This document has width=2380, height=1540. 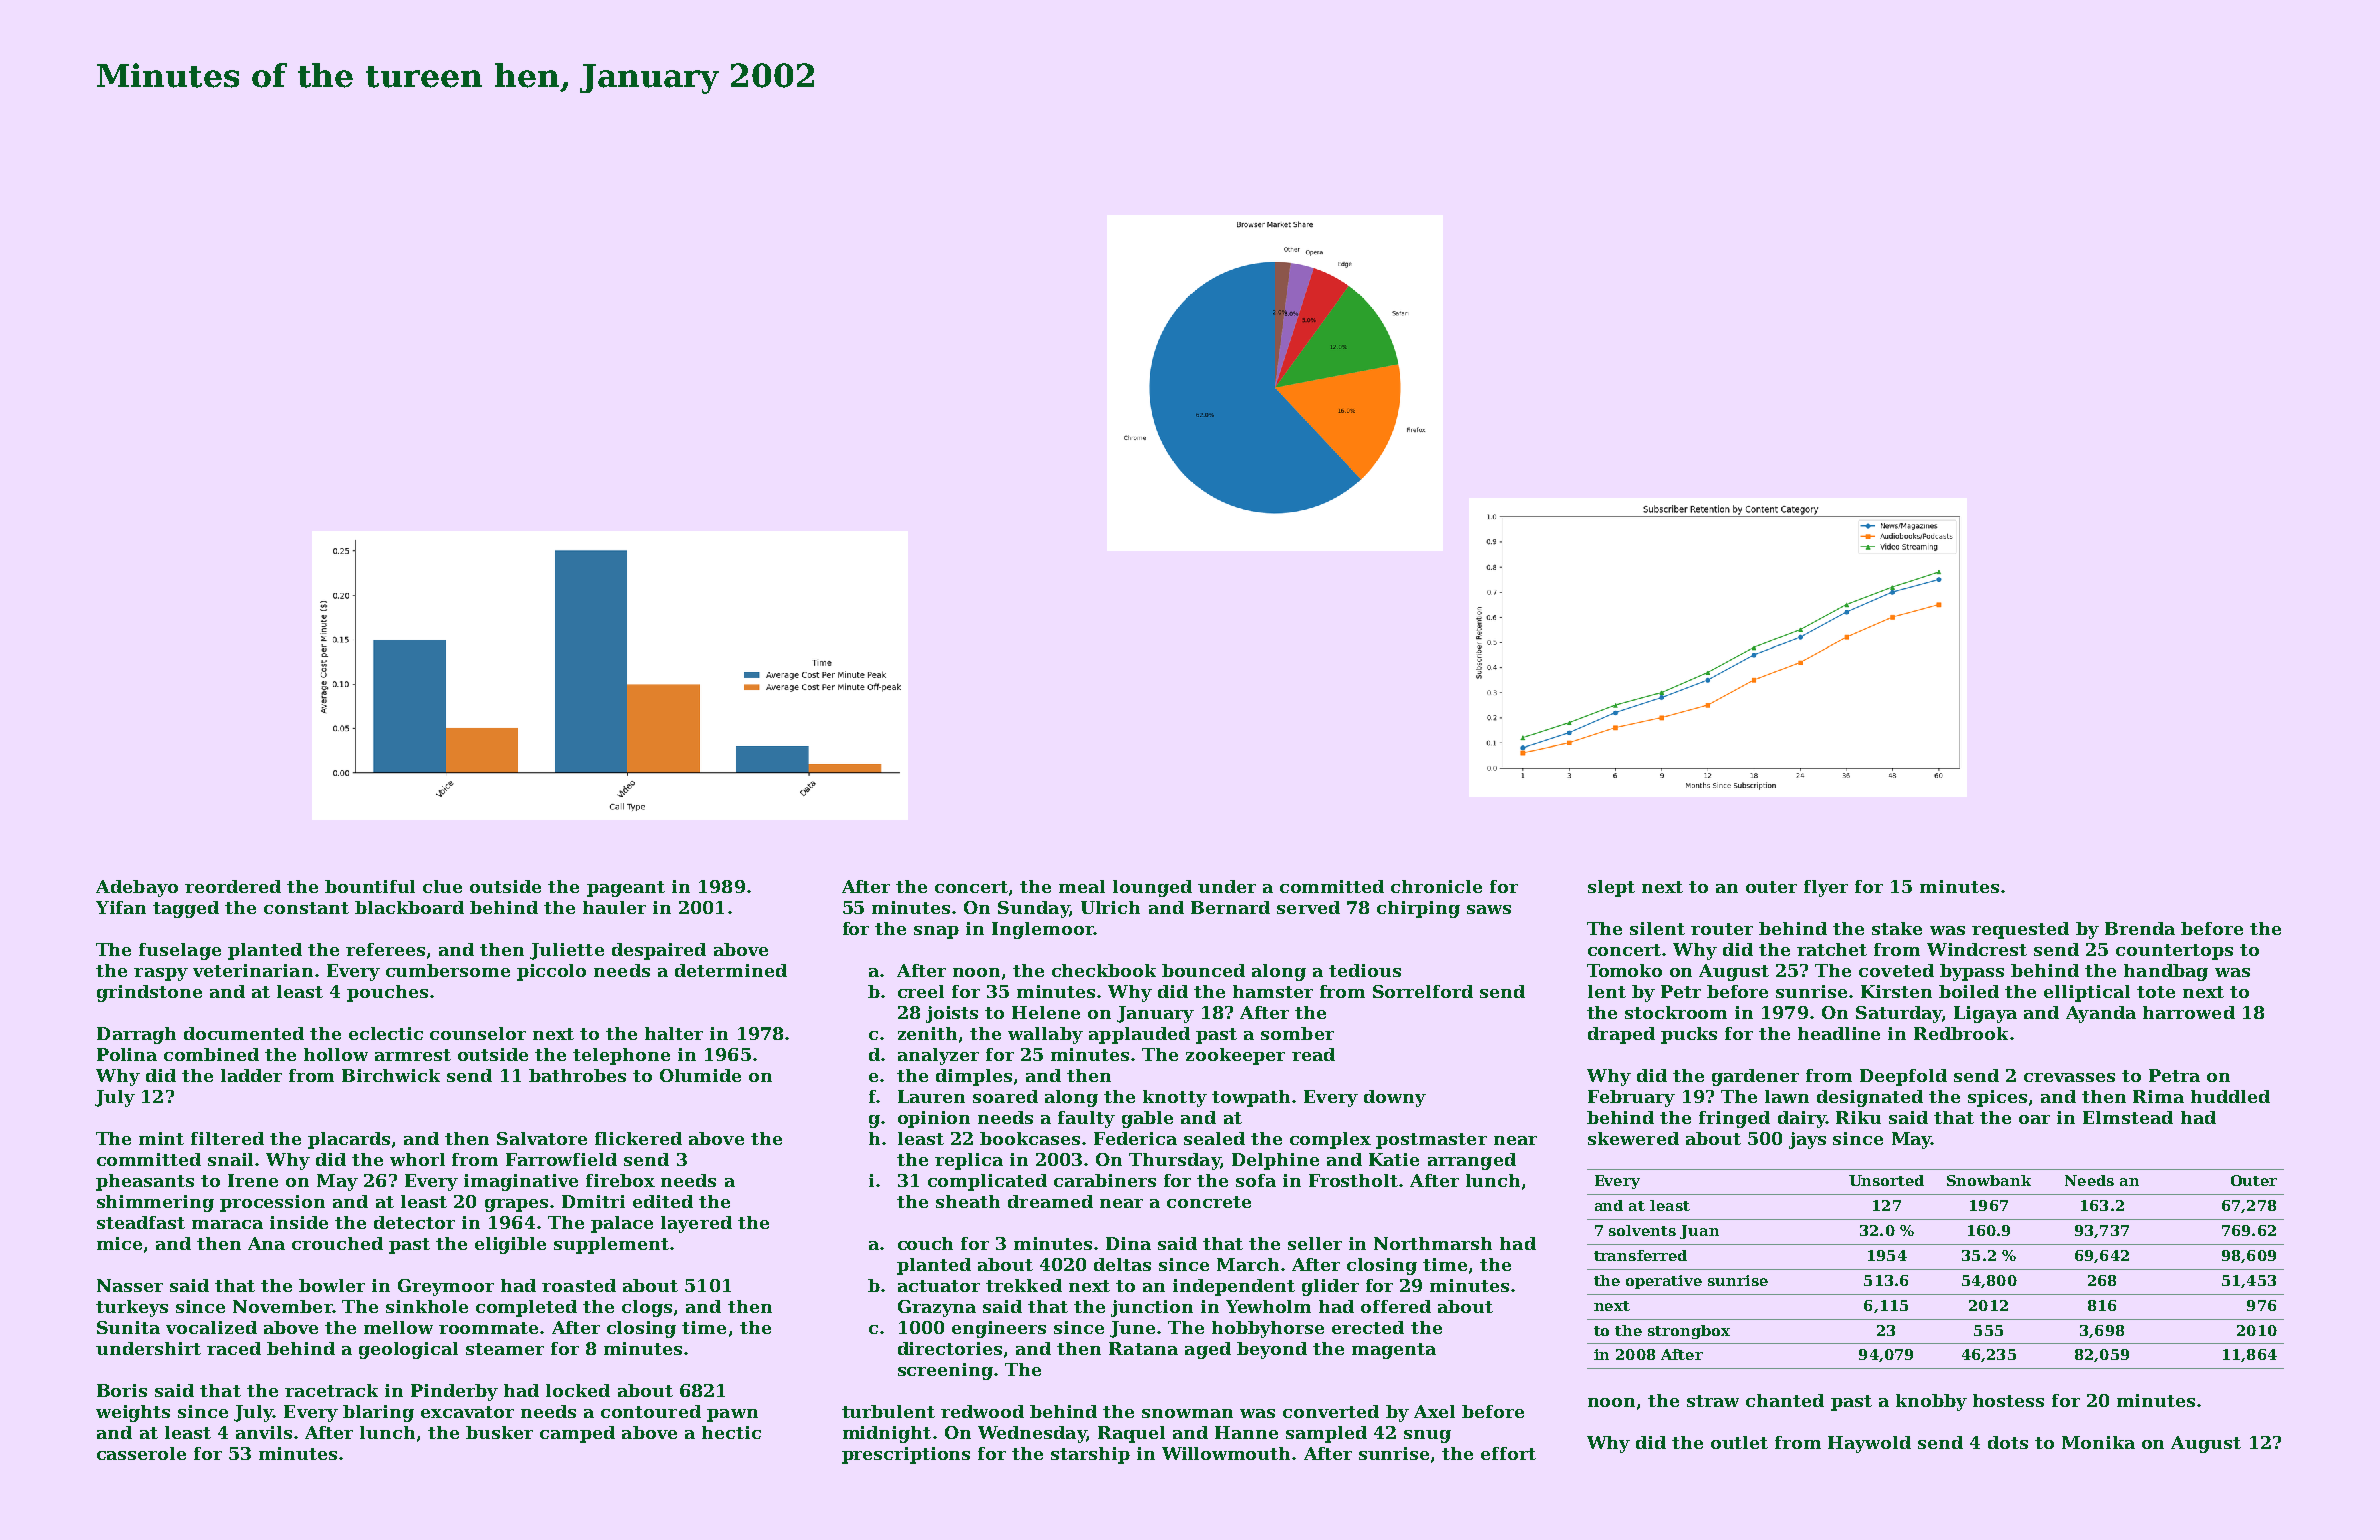 What do you see at coordinates (651, 1411) in the document?
I see `contoured` at bounding box center [651, 1411].
